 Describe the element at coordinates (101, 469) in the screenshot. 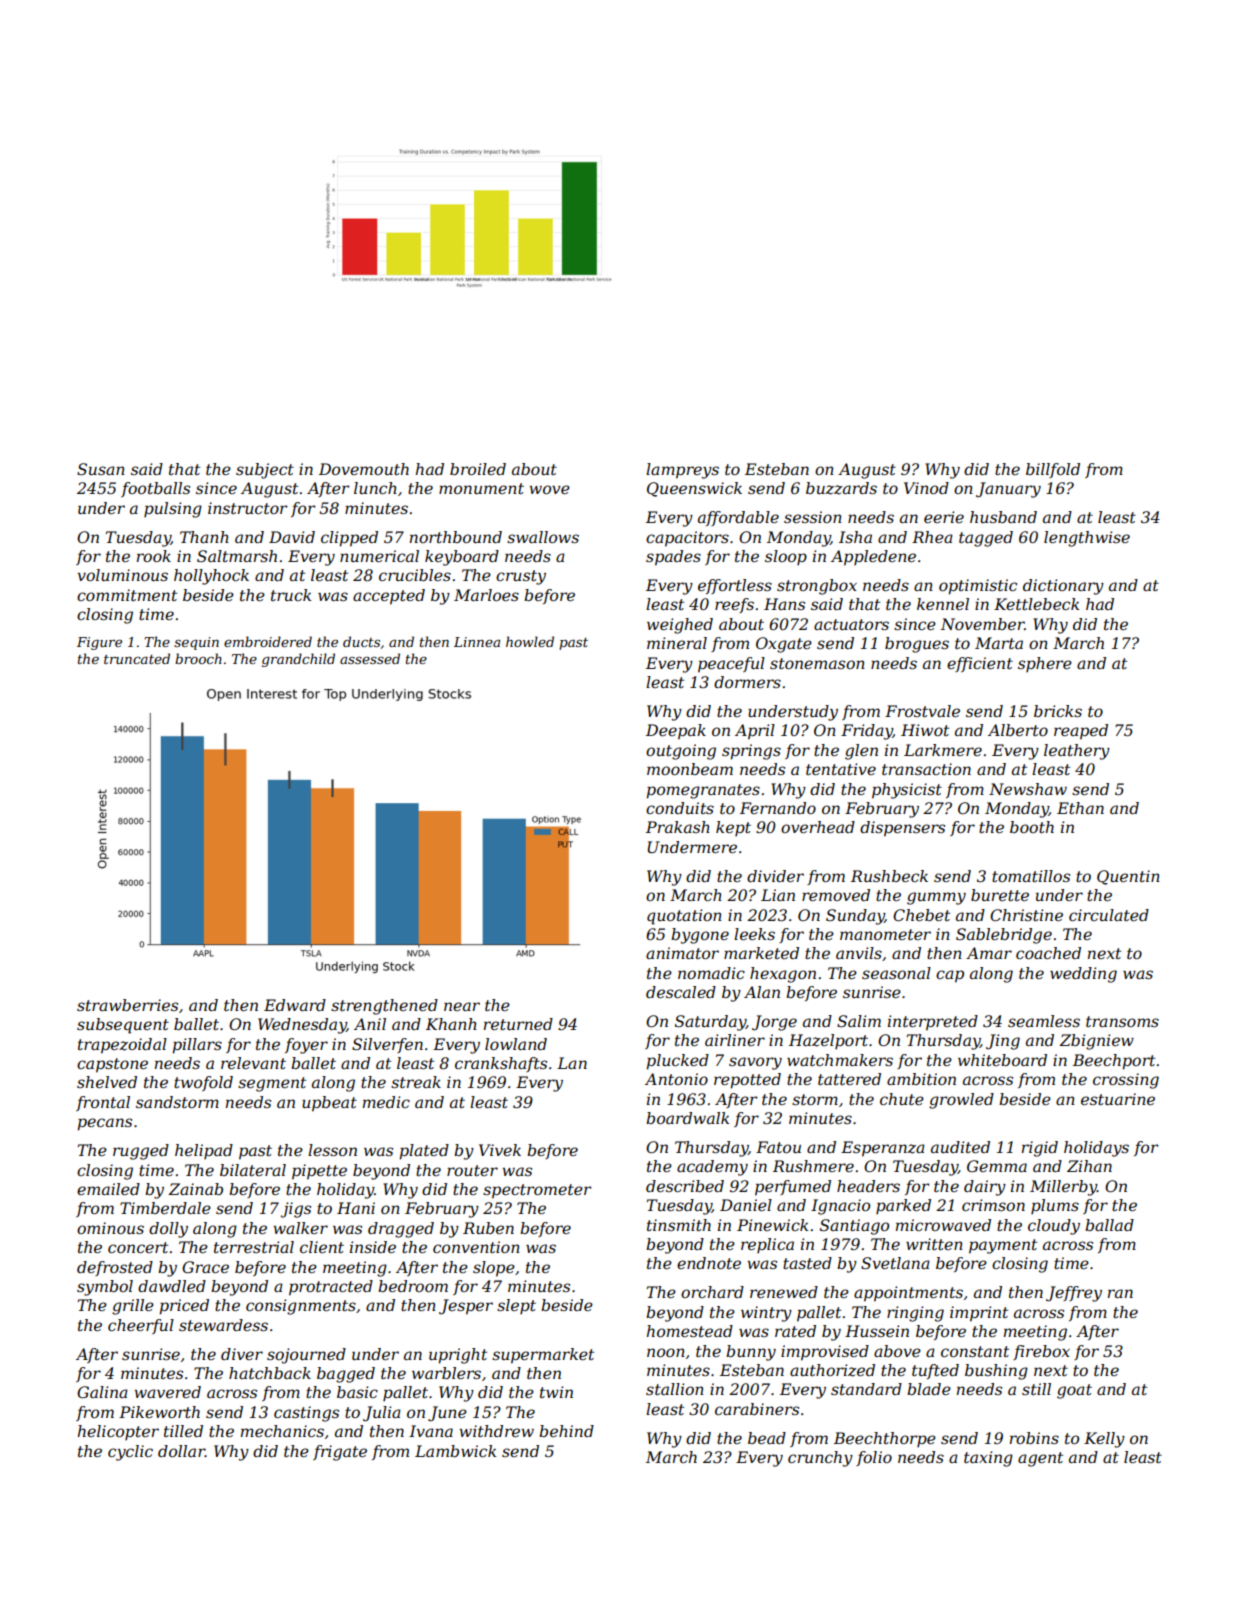

I see `Susan` at that location.
